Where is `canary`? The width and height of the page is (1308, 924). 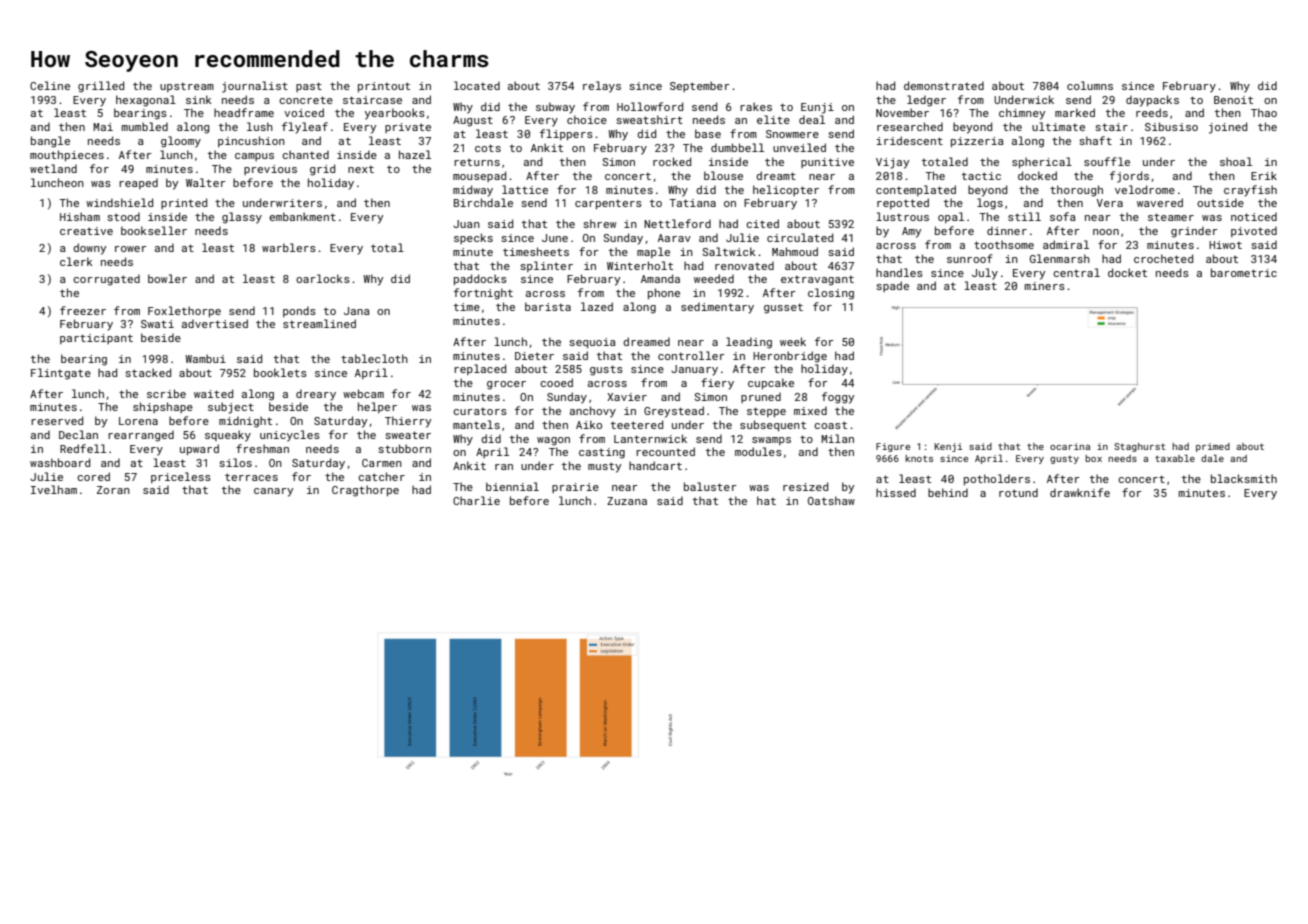
canary is located at coordinates (273, 492).
